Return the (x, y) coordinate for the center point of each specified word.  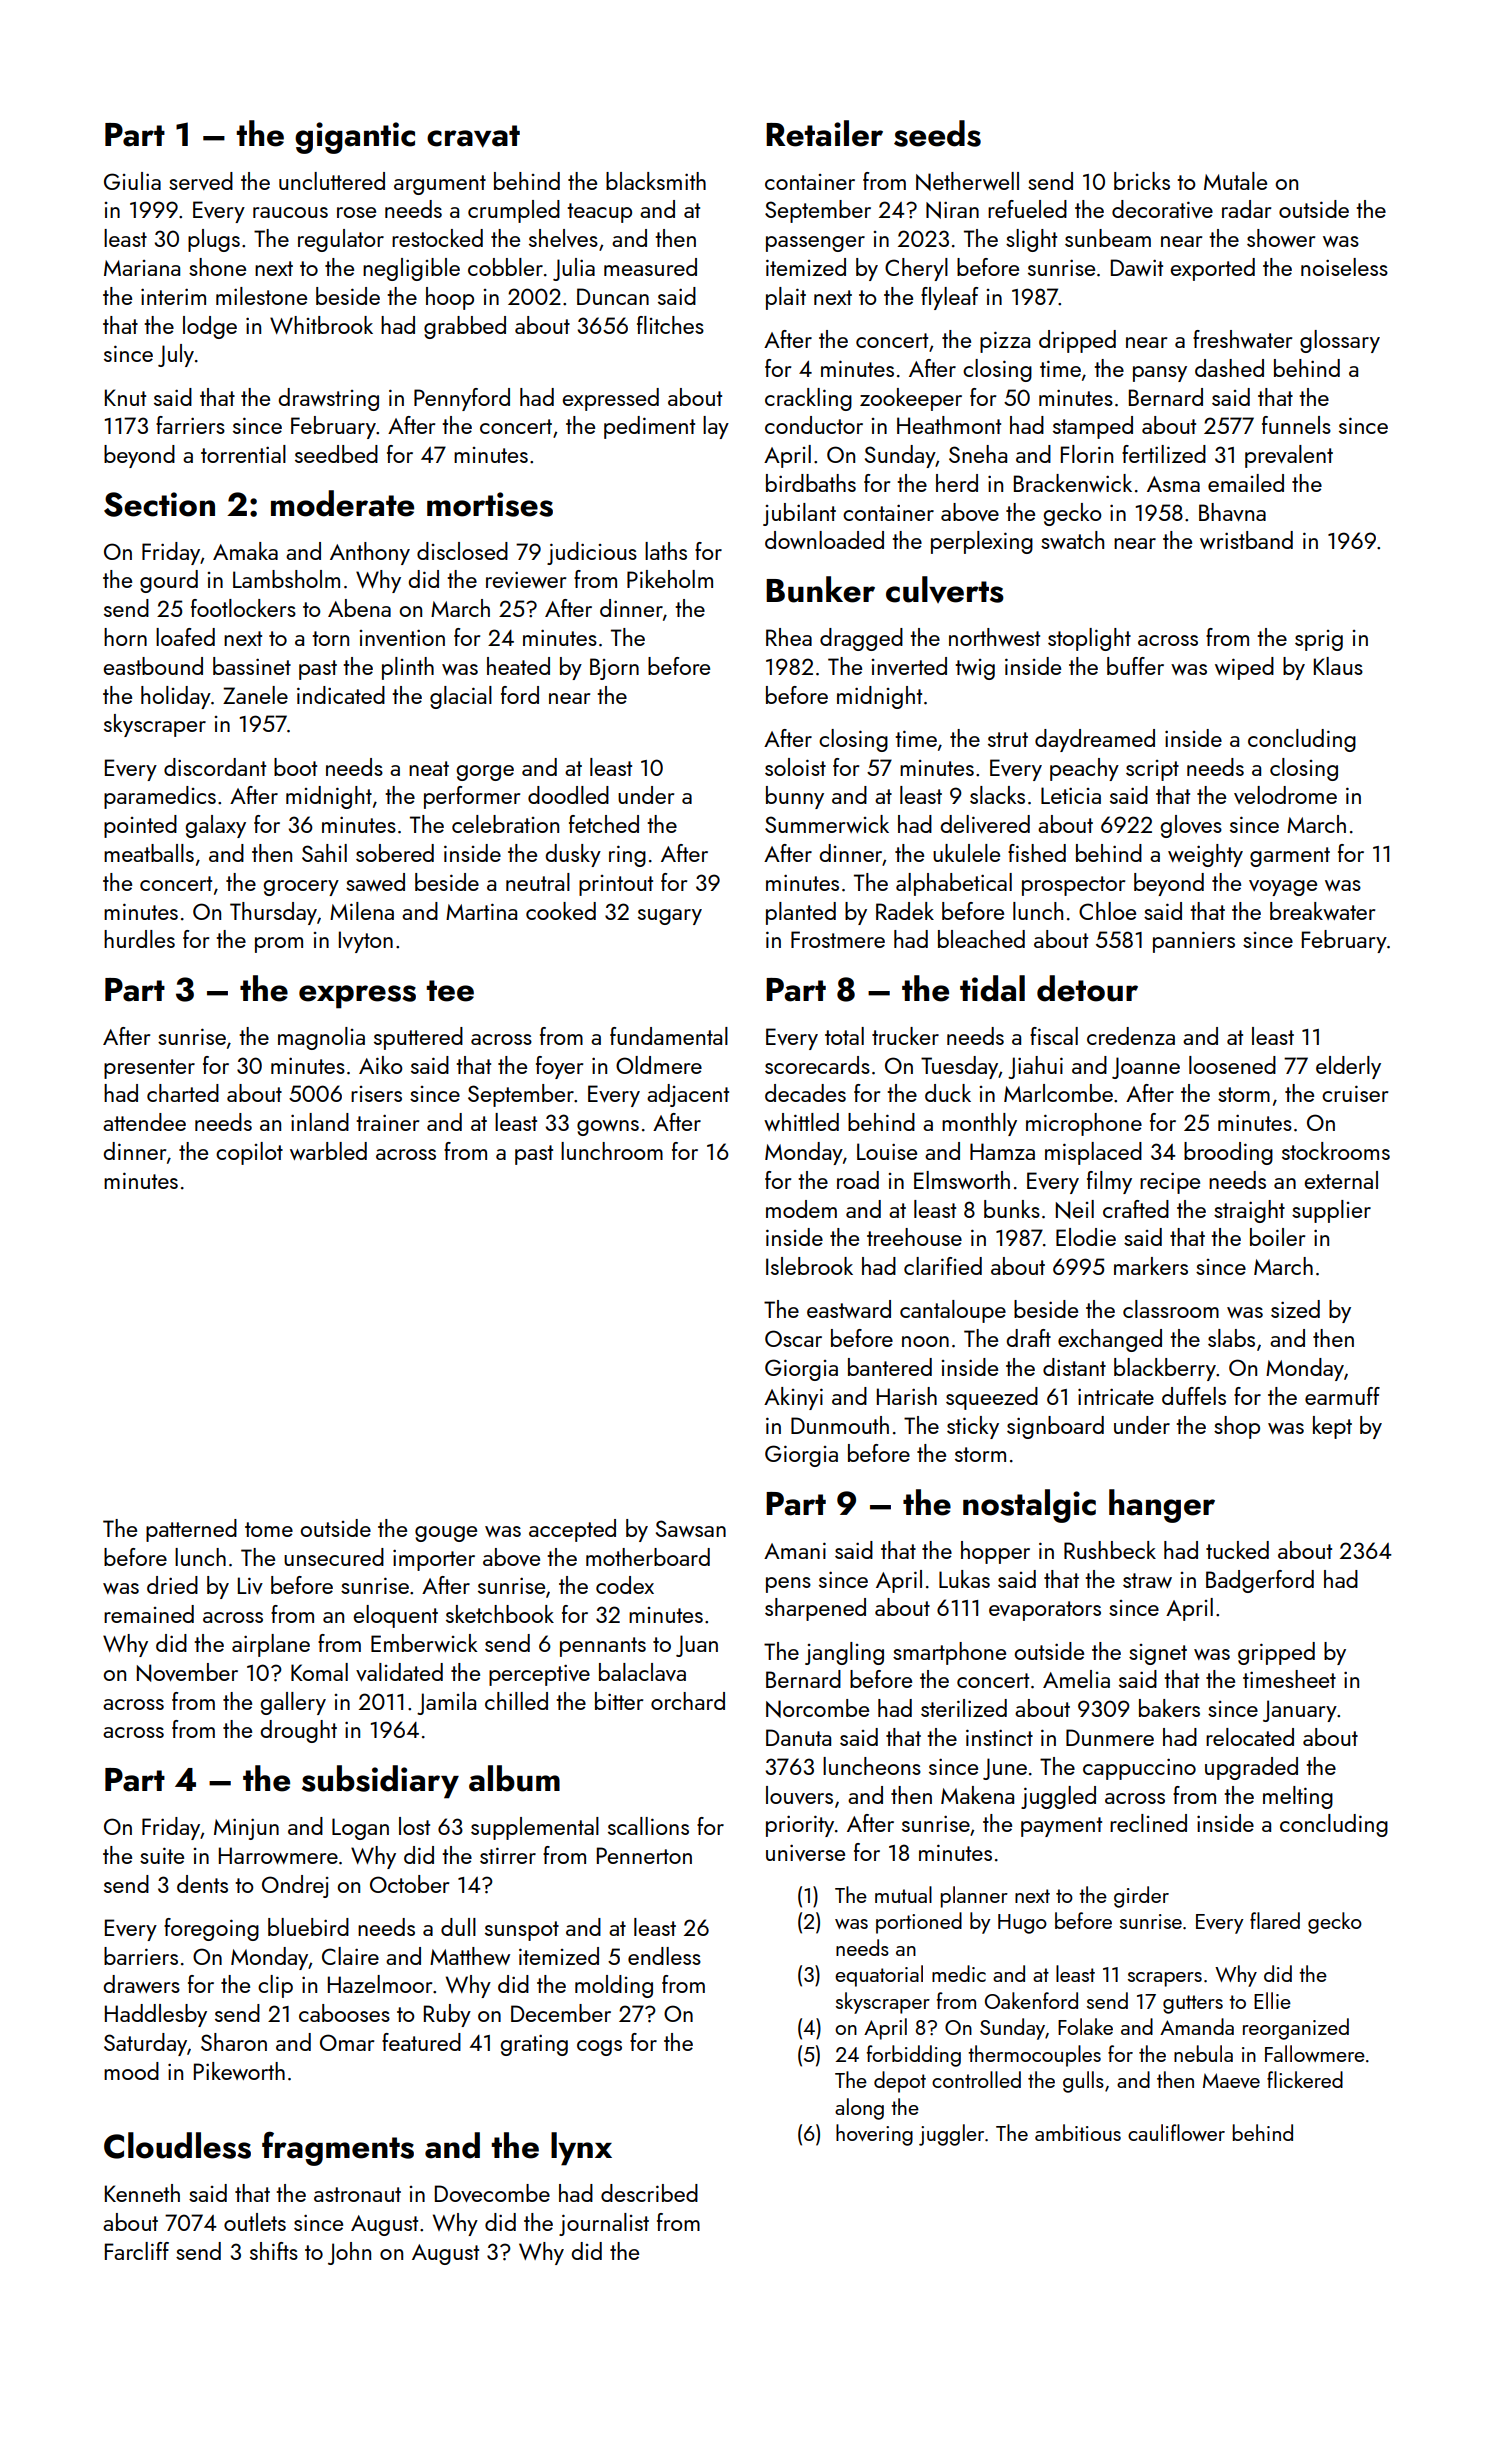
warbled (328, 1151)
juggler (951, 2135)
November (187, 1672)
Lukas (964, 1579)
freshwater (1242, 339)
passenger (815, 244)
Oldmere (659, 1065)
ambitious (1078, 2132)
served (201, 181)
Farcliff (137, 2251)
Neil (1075, 1209)
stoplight (1089, 639)
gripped (1276, 1653)
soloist (795, 767)
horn (125, 637)
